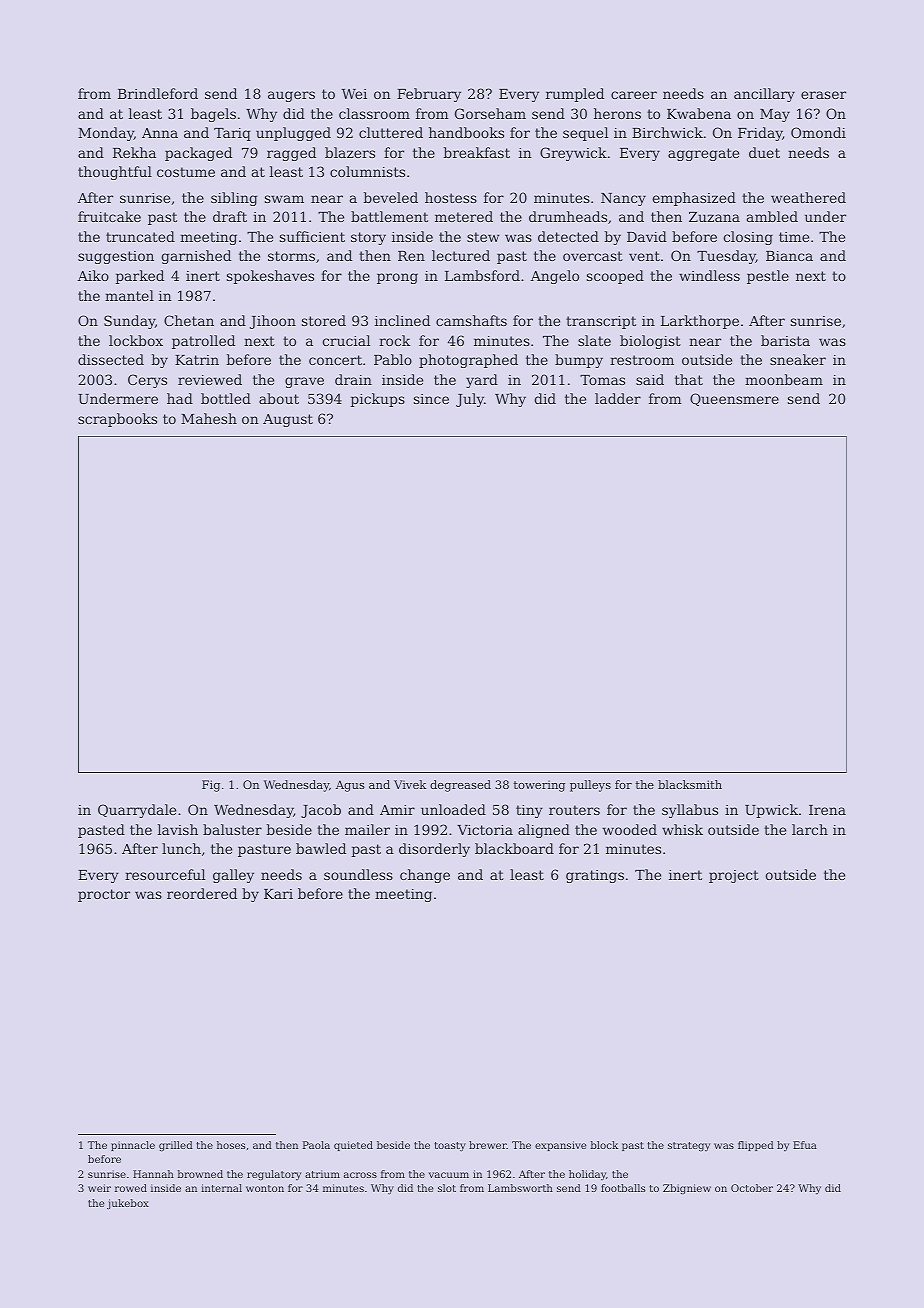  Describe the element at coordinates (158, 93) in the document. I see `Brindleford` at that location.
